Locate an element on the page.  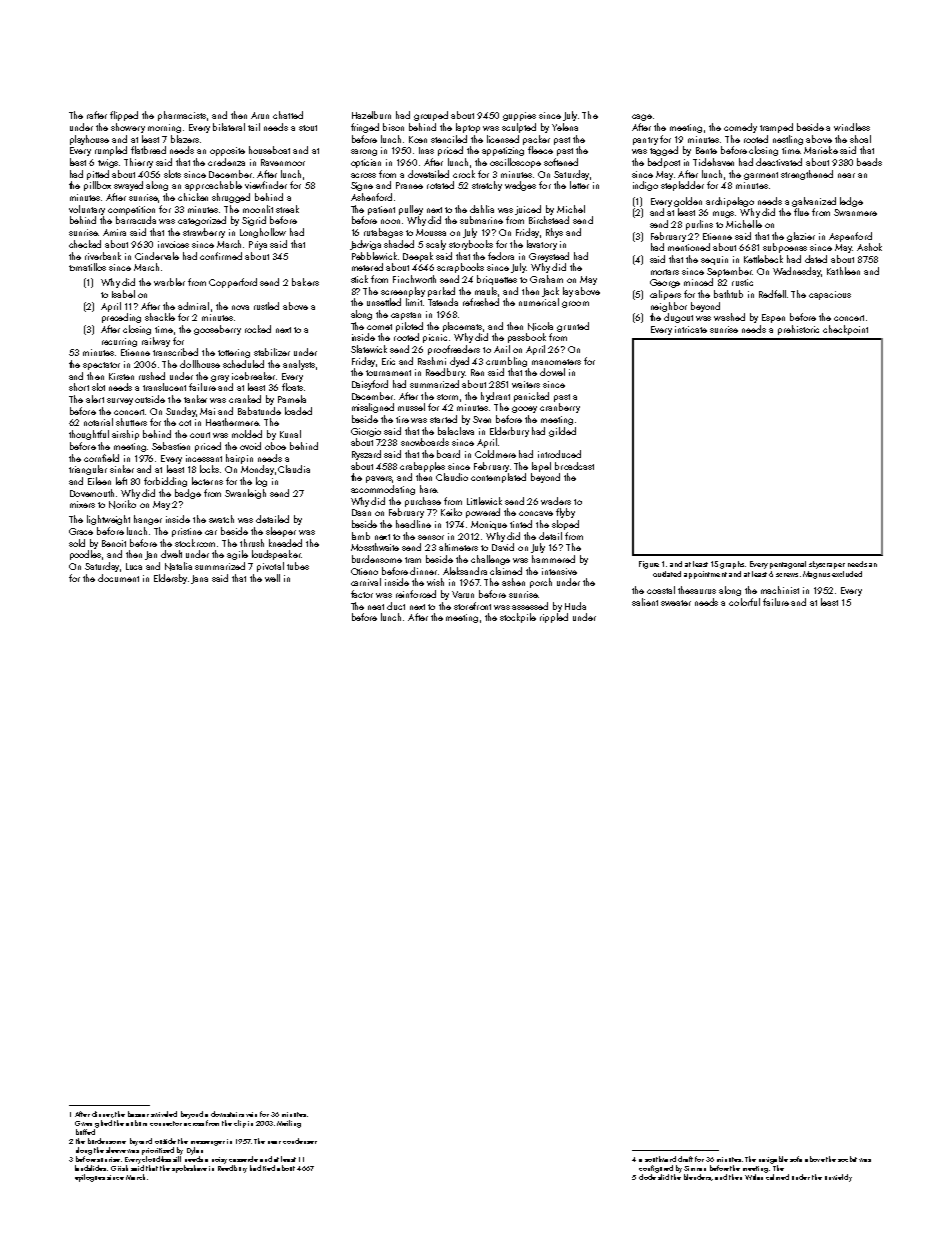
rippled is located at coordinates (554, 618).
